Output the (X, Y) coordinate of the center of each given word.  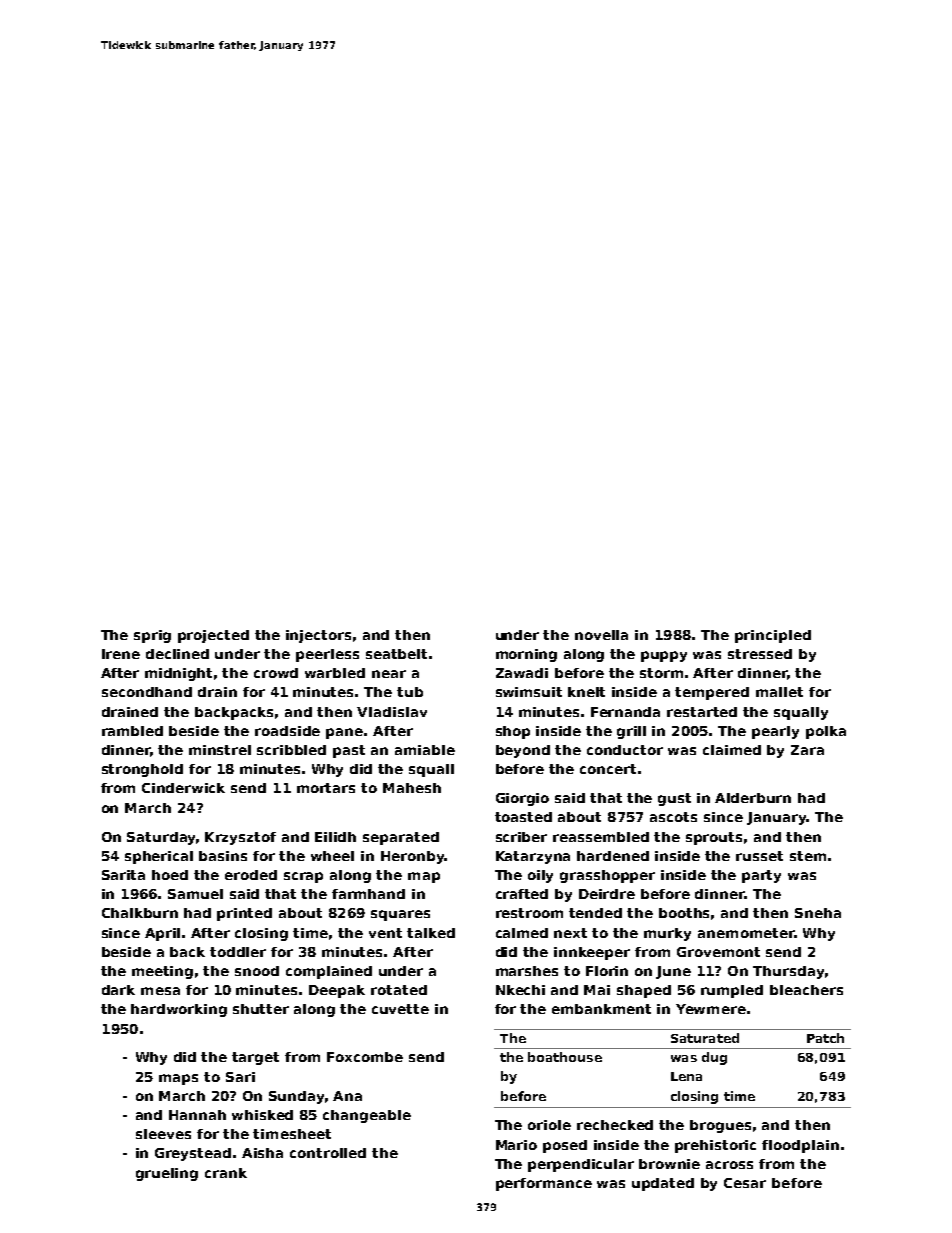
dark (118, 990)
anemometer (746, 933)
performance (544, 1184)
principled (773, 636)
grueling (167, 1174)
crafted (522, 894)
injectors (318, 636)
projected (213, 636)
